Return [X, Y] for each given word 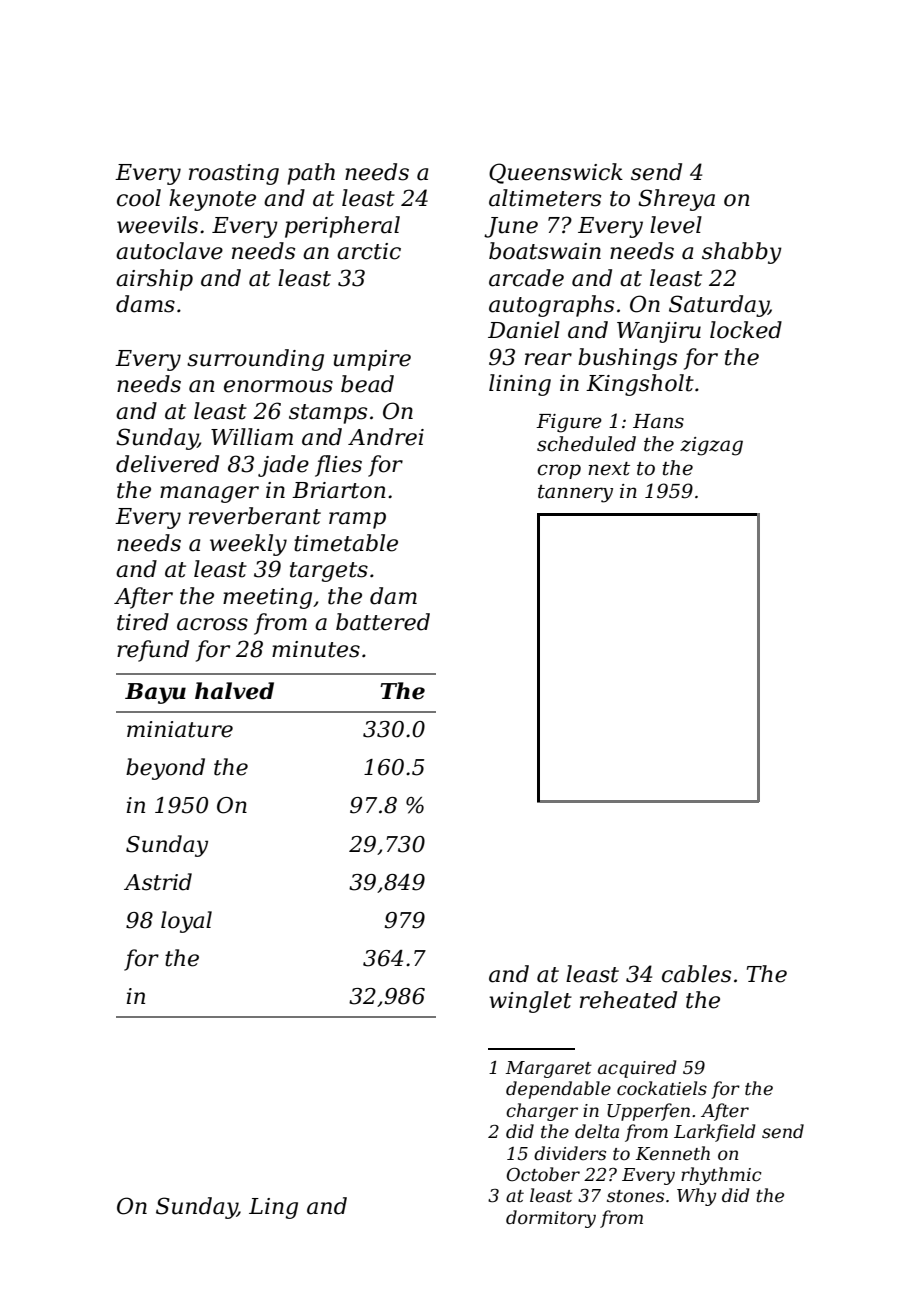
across [212, 624]
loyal [186, 922]
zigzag [711, 446]
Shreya [676, 200]
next [609, 469]
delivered [167, 464]
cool [139, 198]
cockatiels [662, 1088]
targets [329, 572]
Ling [273, 1208]
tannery [575, 494]
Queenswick [556, 173]
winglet [530, 1002]
